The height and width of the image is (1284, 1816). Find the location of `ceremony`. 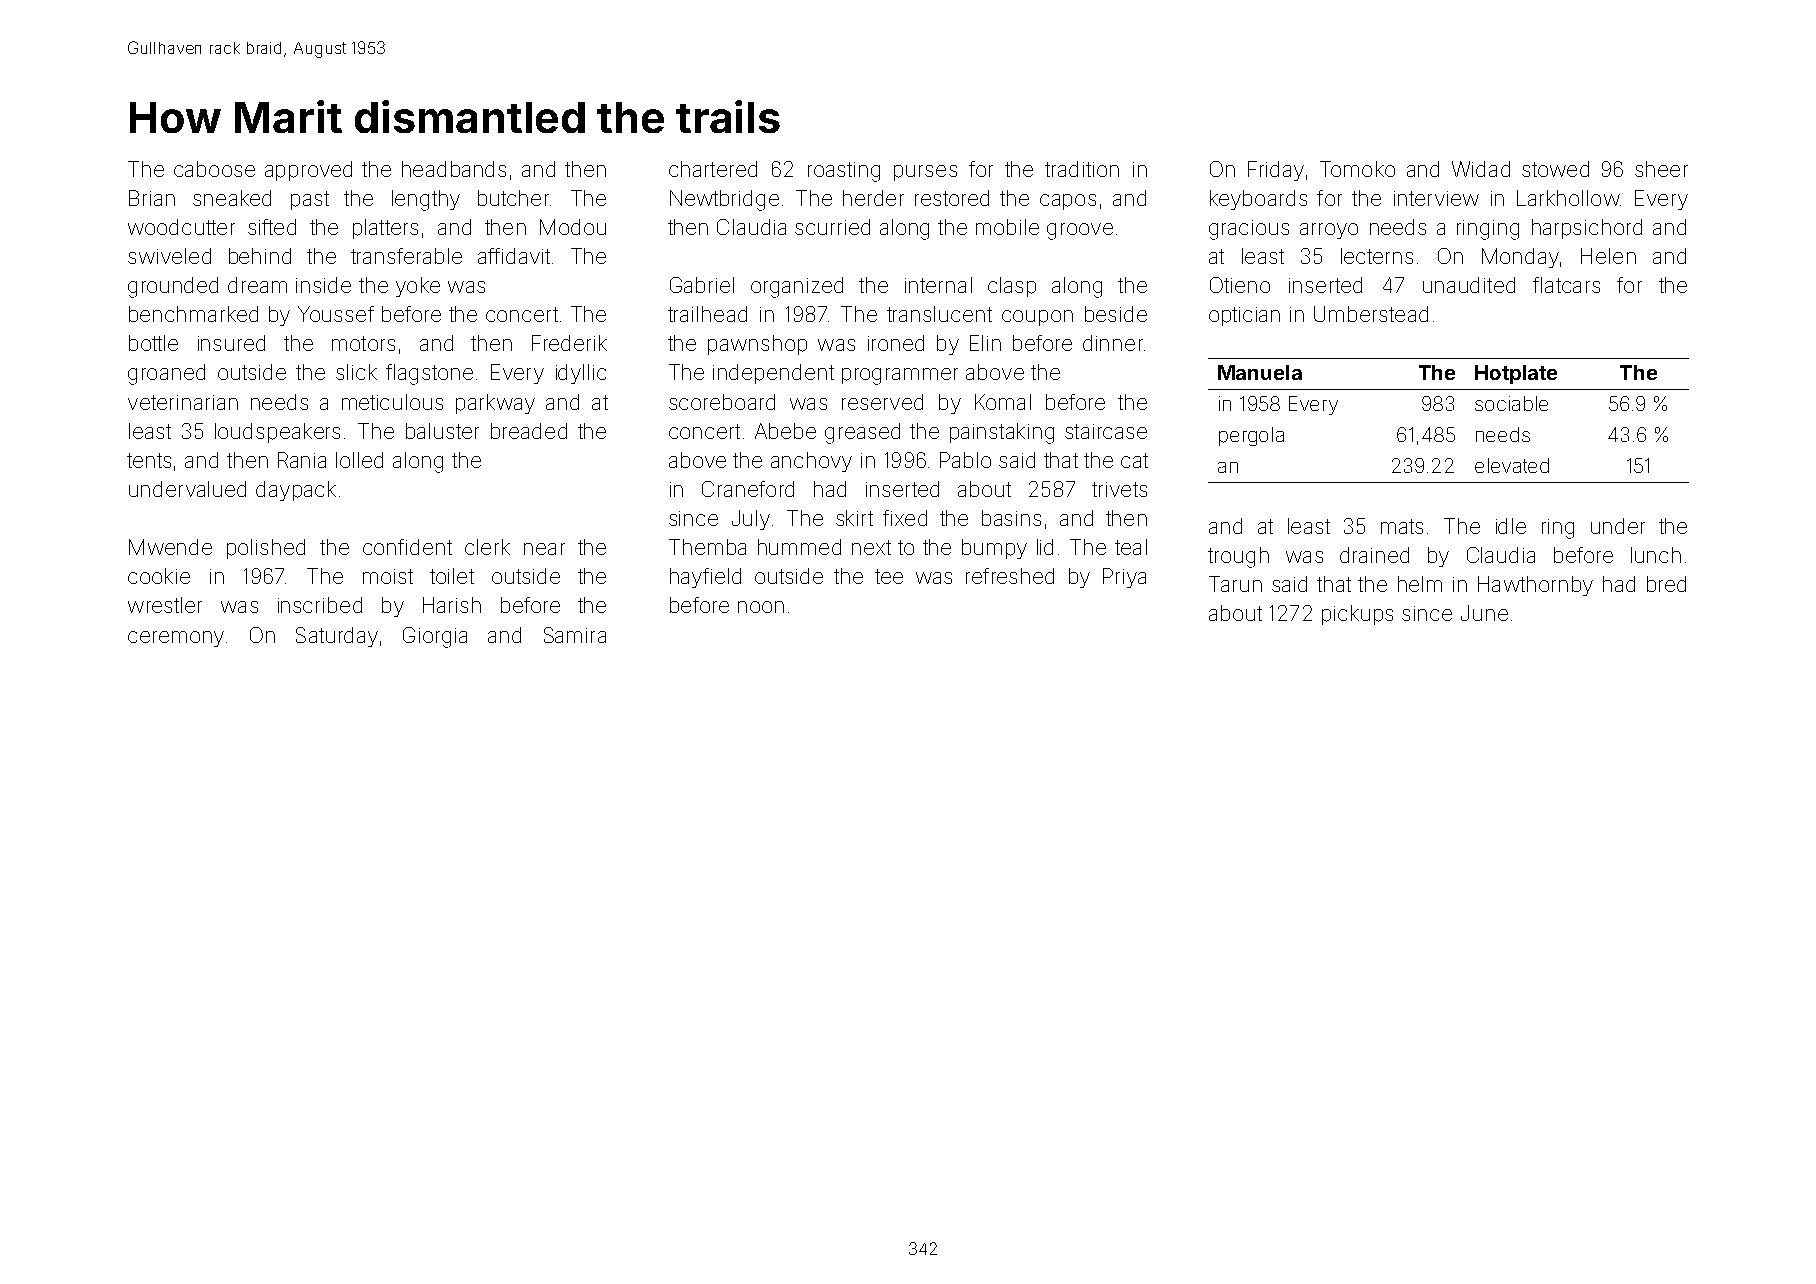

ceremony is located at coordinates (176, 639).
